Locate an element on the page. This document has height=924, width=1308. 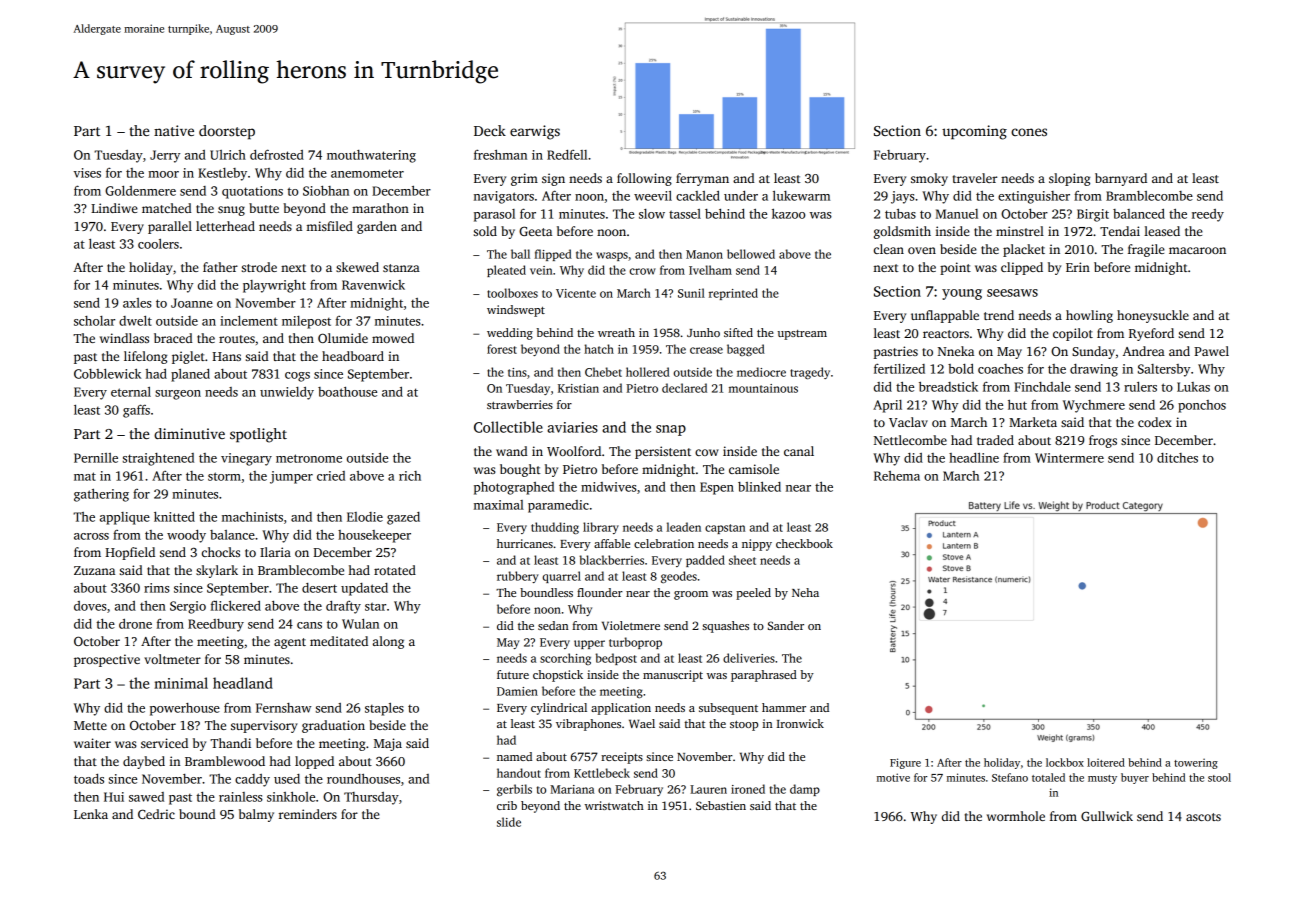
manuscript is located at coordinates (673, 676).
